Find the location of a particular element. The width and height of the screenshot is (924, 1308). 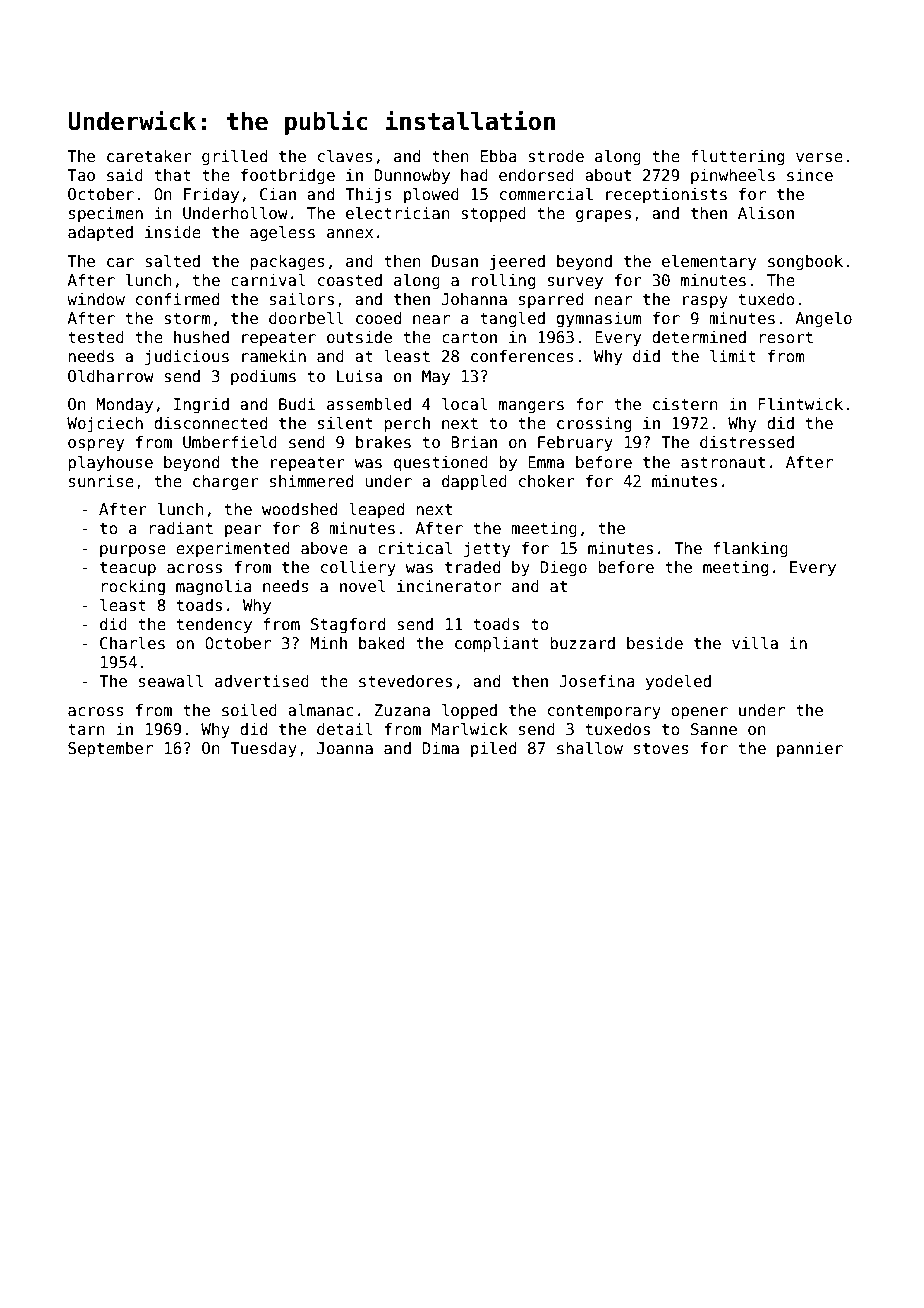

Ebba is located at coordinates (499, 156).
